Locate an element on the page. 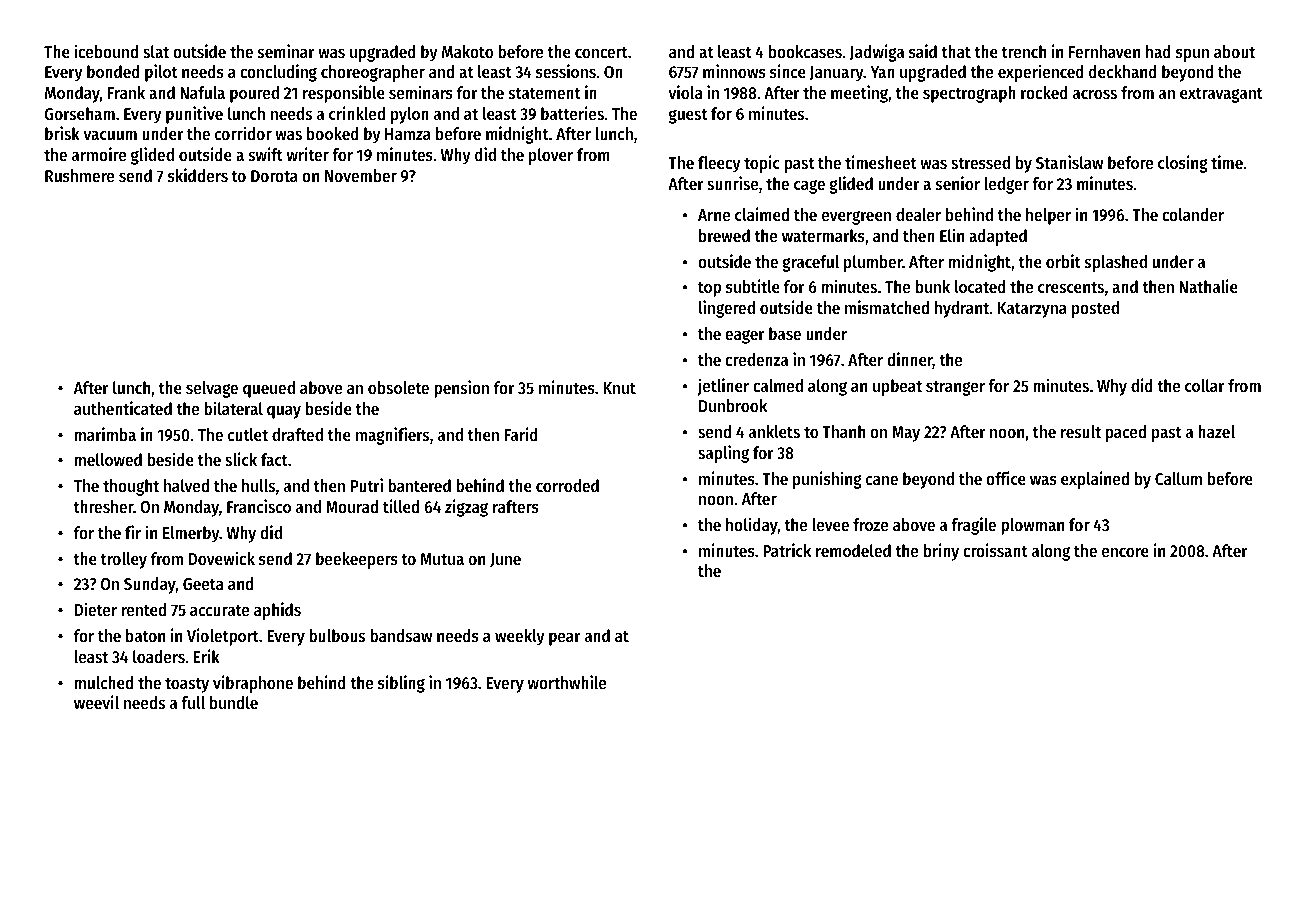 The width and height of the document is (1308, 924). slat is located at coordinates (156, 51).
